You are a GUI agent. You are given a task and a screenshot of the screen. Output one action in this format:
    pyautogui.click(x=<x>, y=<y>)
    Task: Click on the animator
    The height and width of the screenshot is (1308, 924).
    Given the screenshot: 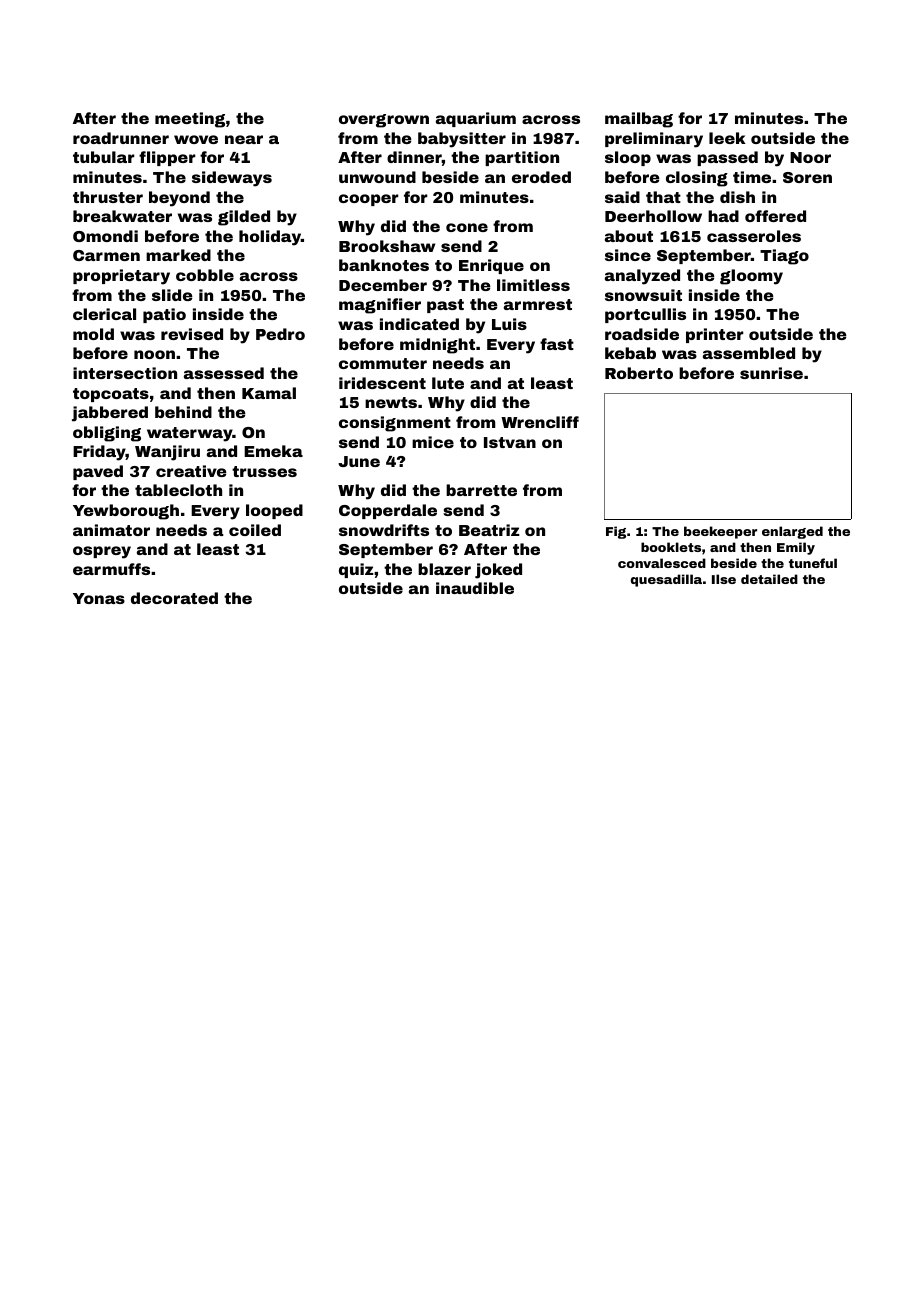 What is the action you would take?
    pyautogui.click(x=111, y=530)
